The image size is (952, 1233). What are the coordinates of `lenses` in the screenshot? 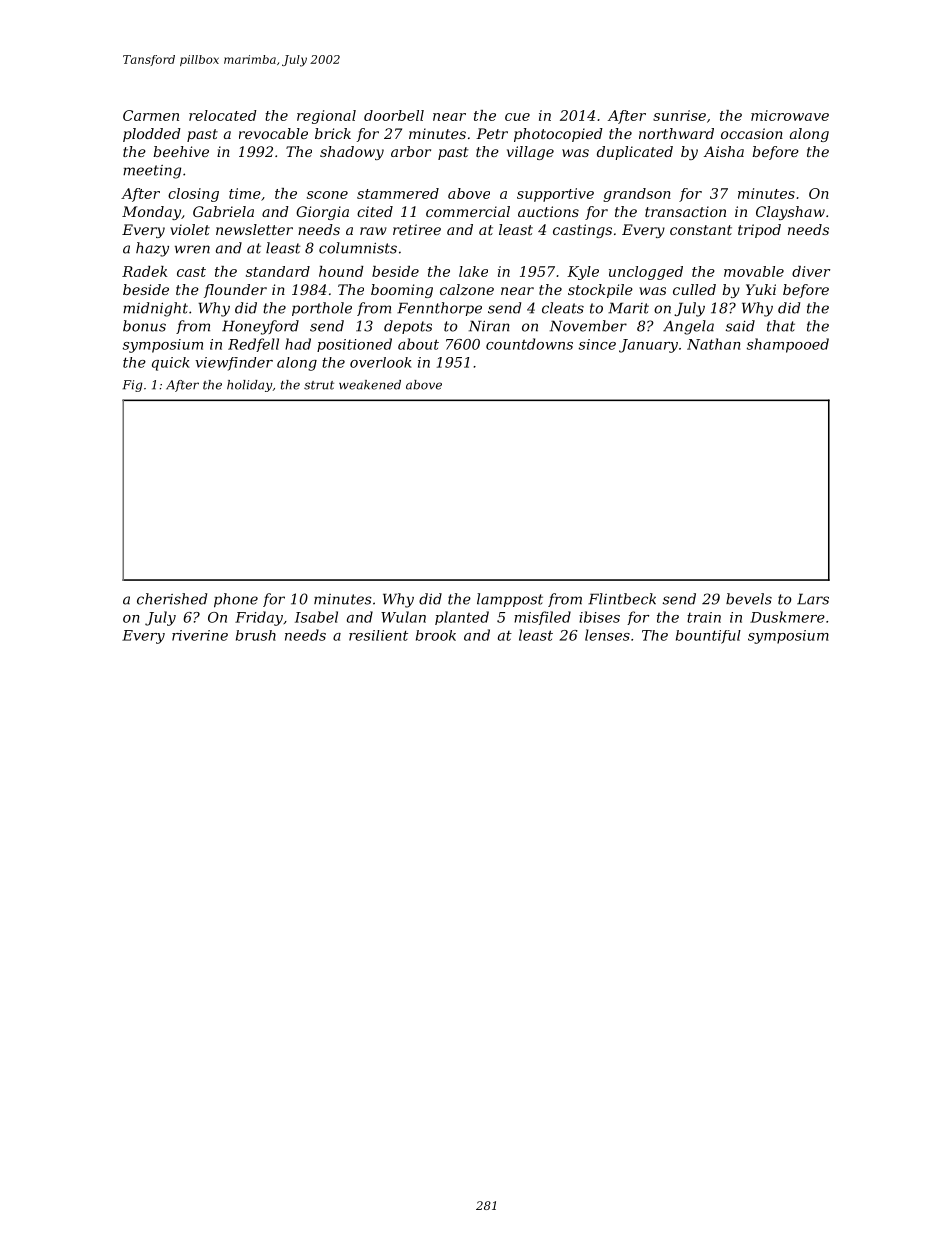 It's located at (607, 635).
